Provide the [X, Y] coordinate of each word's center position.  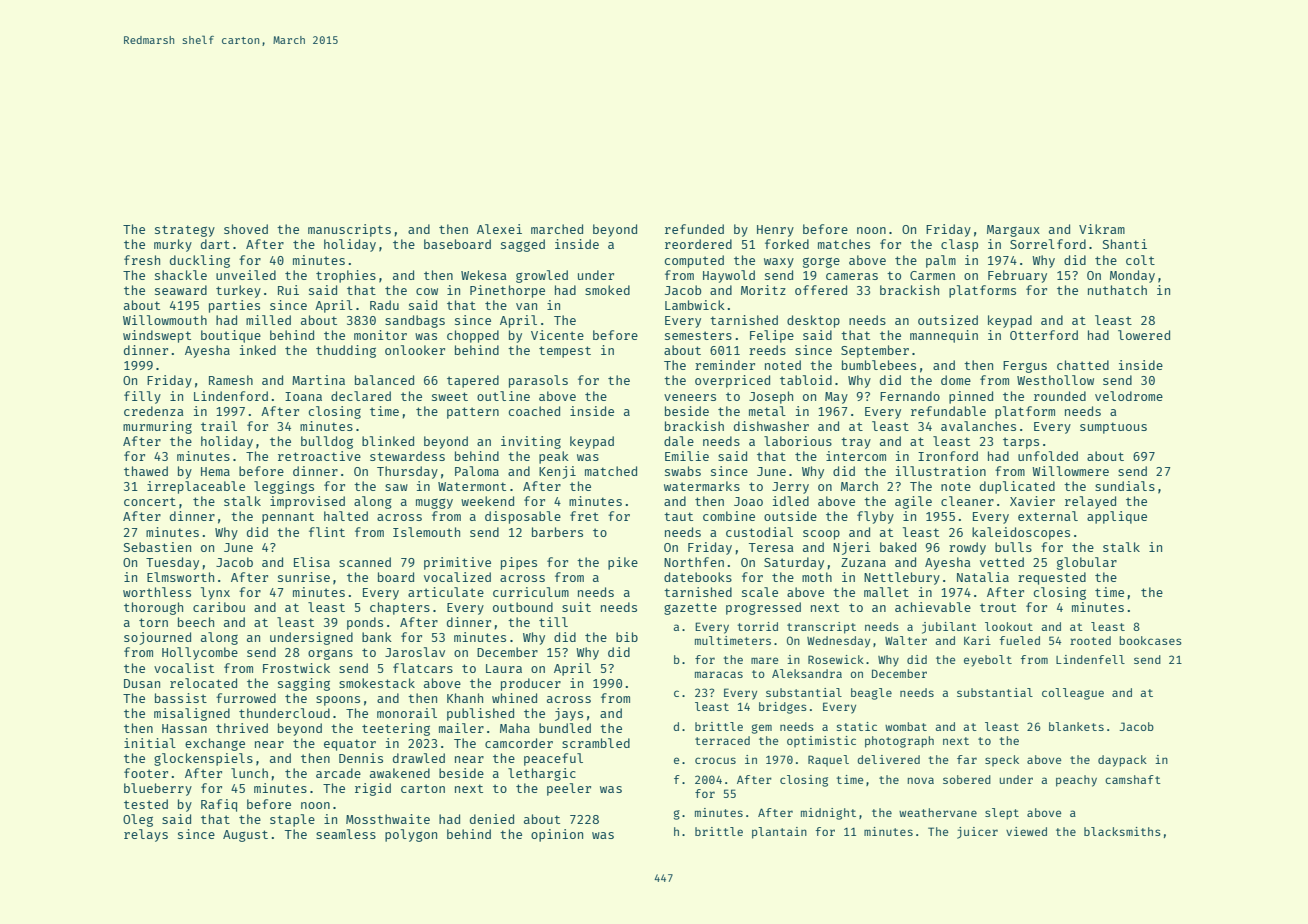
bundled [565, 728]
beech [196, 622]
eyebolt [988, 661]
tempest [565, 352]
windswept [157, 336]
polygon [411, 835]
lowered [1144, 335]
